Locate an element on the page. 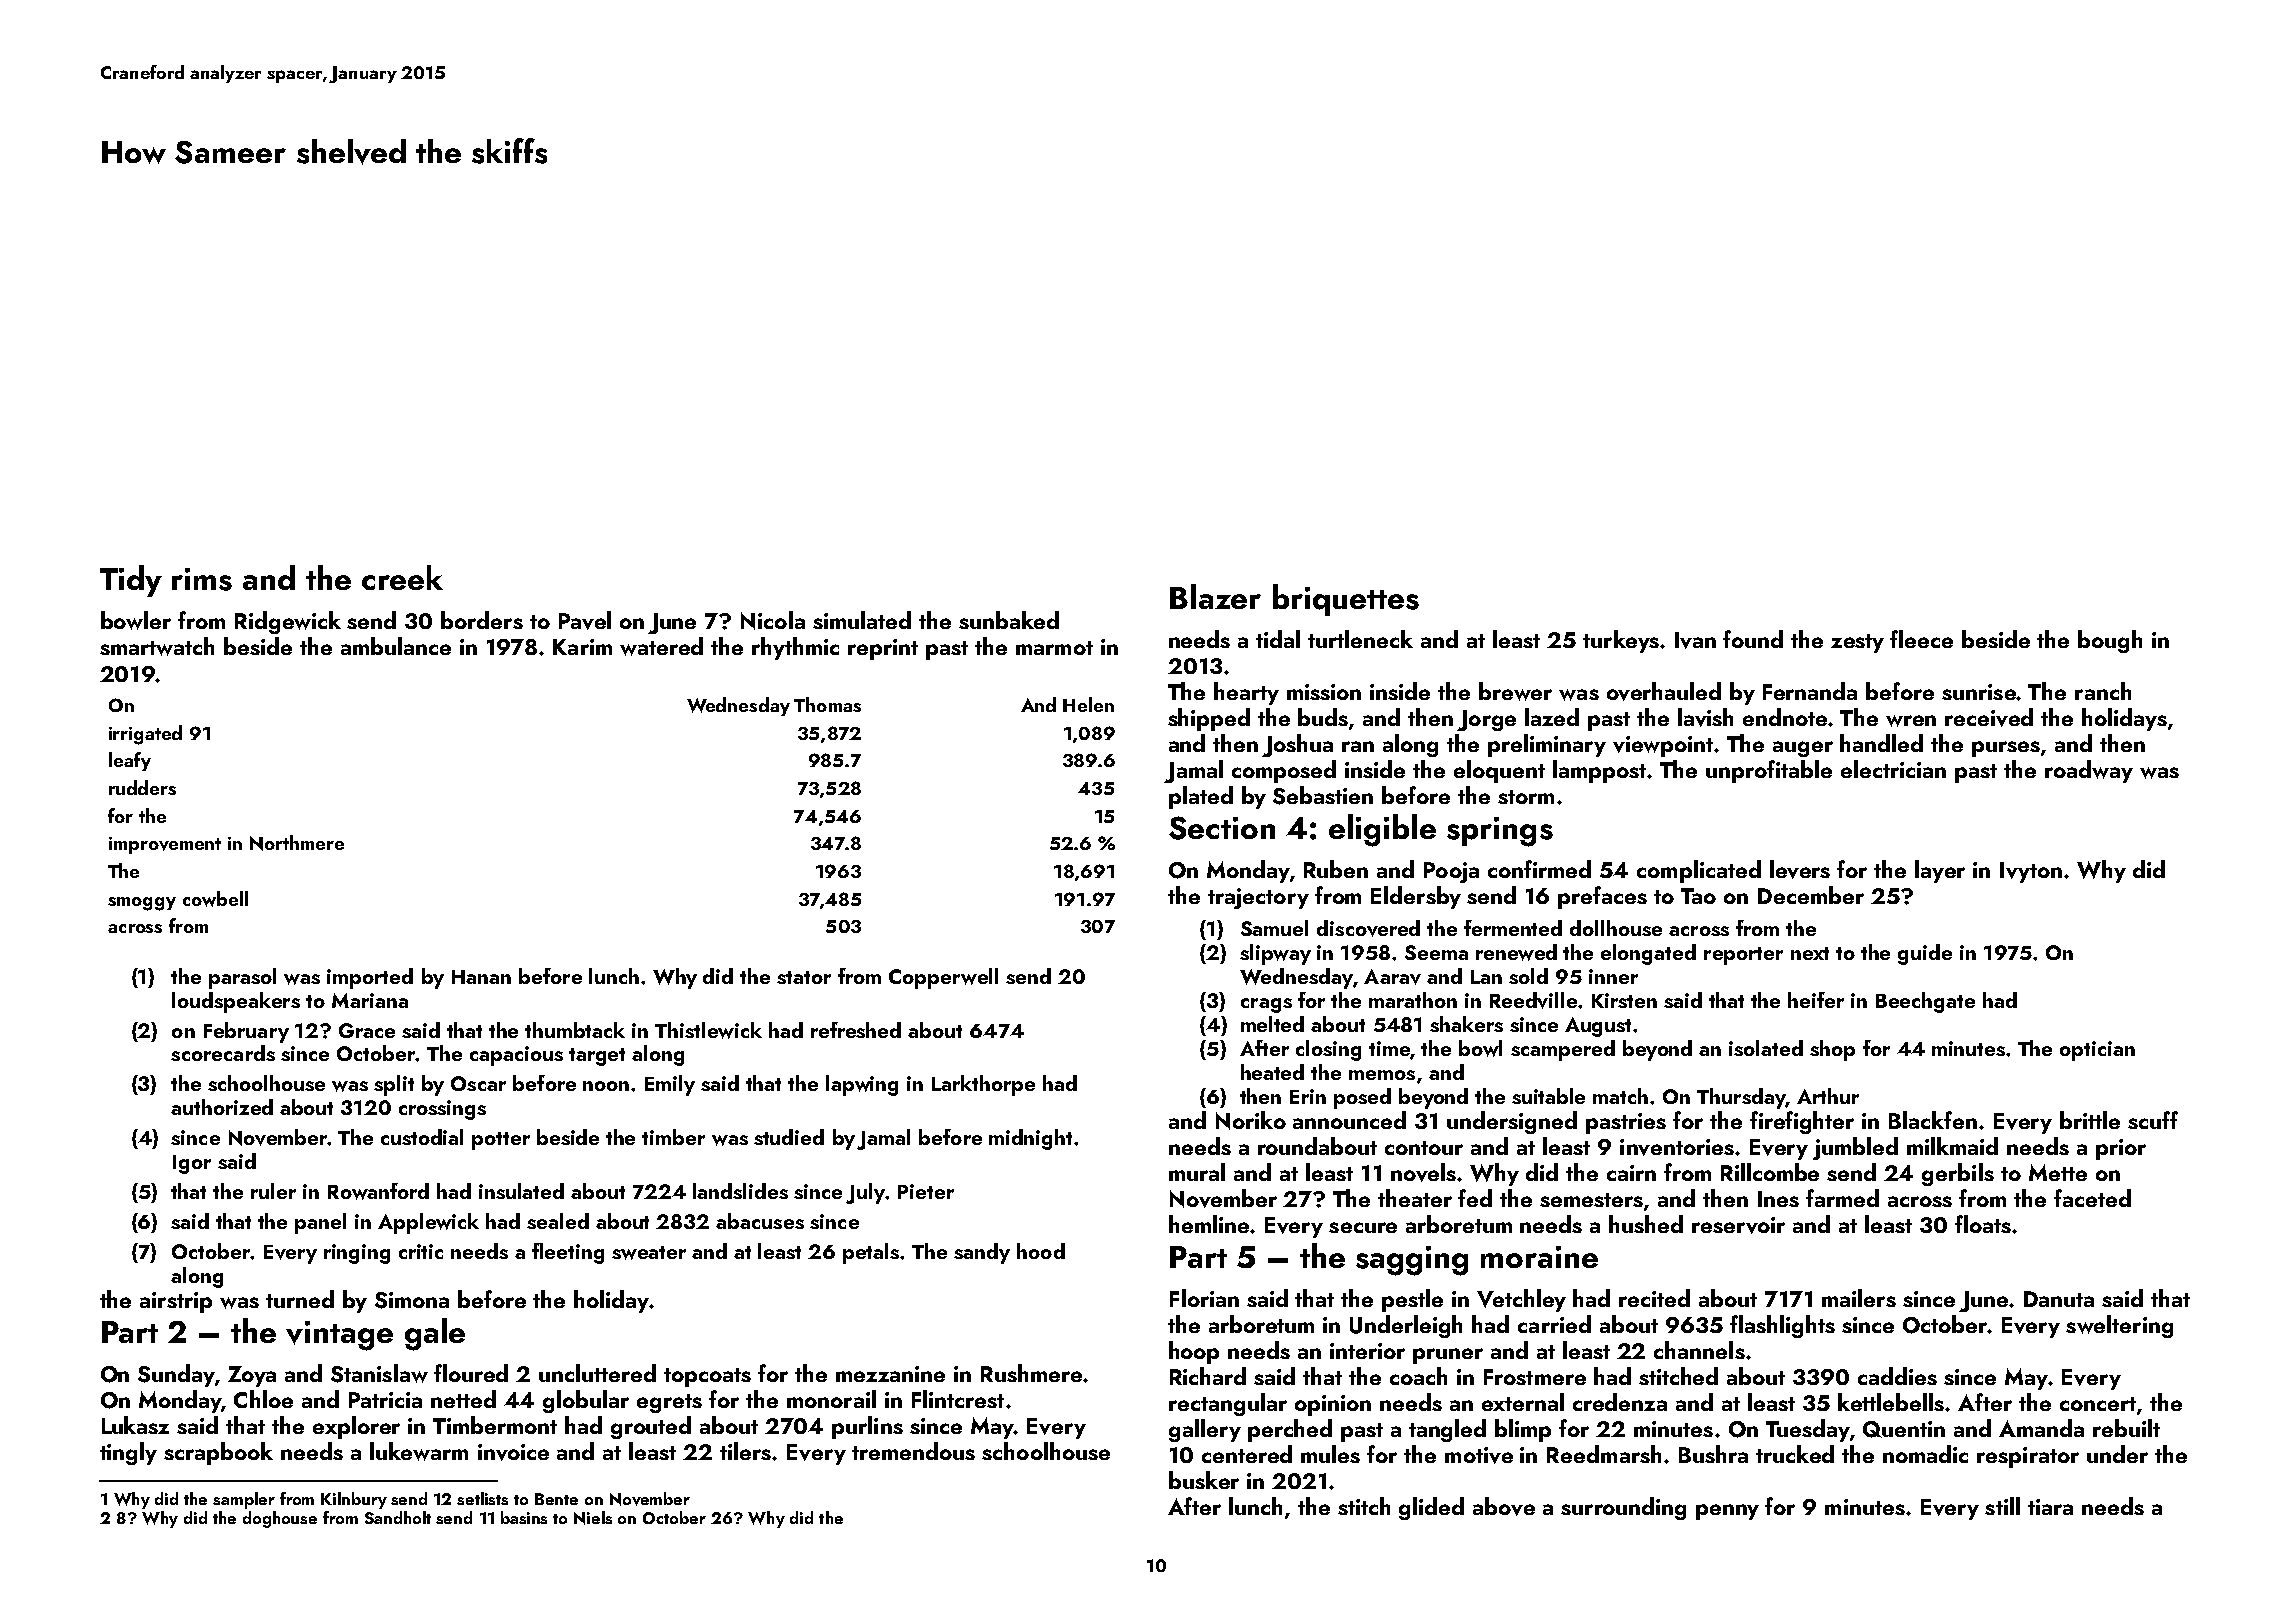 Image resolution: width=2292 pixels, height=1620 pixels. Blazer is located at coordinates (1215, 596).
